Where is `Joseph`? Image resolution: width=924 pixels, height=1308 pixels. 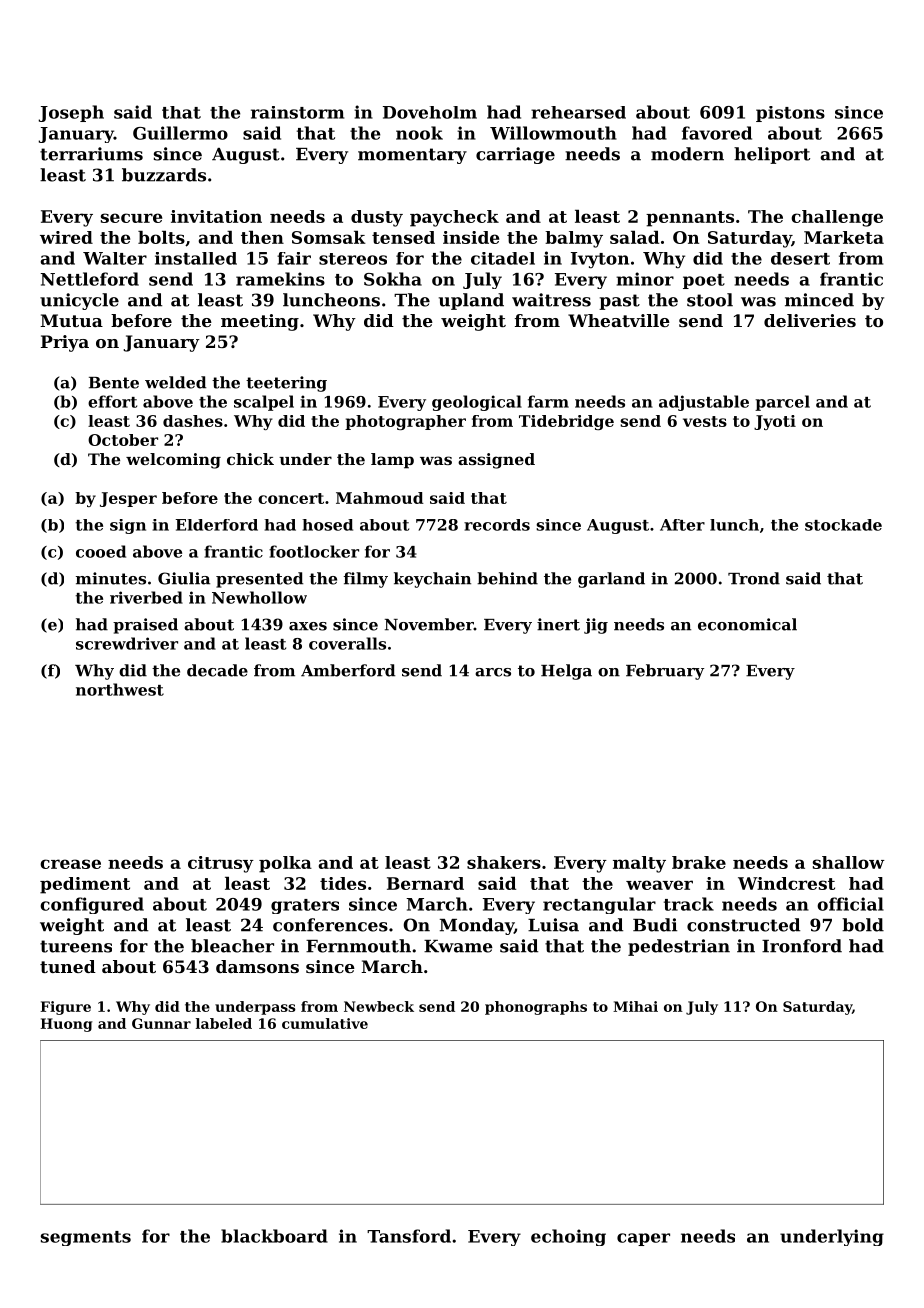
Joseph is located at coordinates (71, 113).
